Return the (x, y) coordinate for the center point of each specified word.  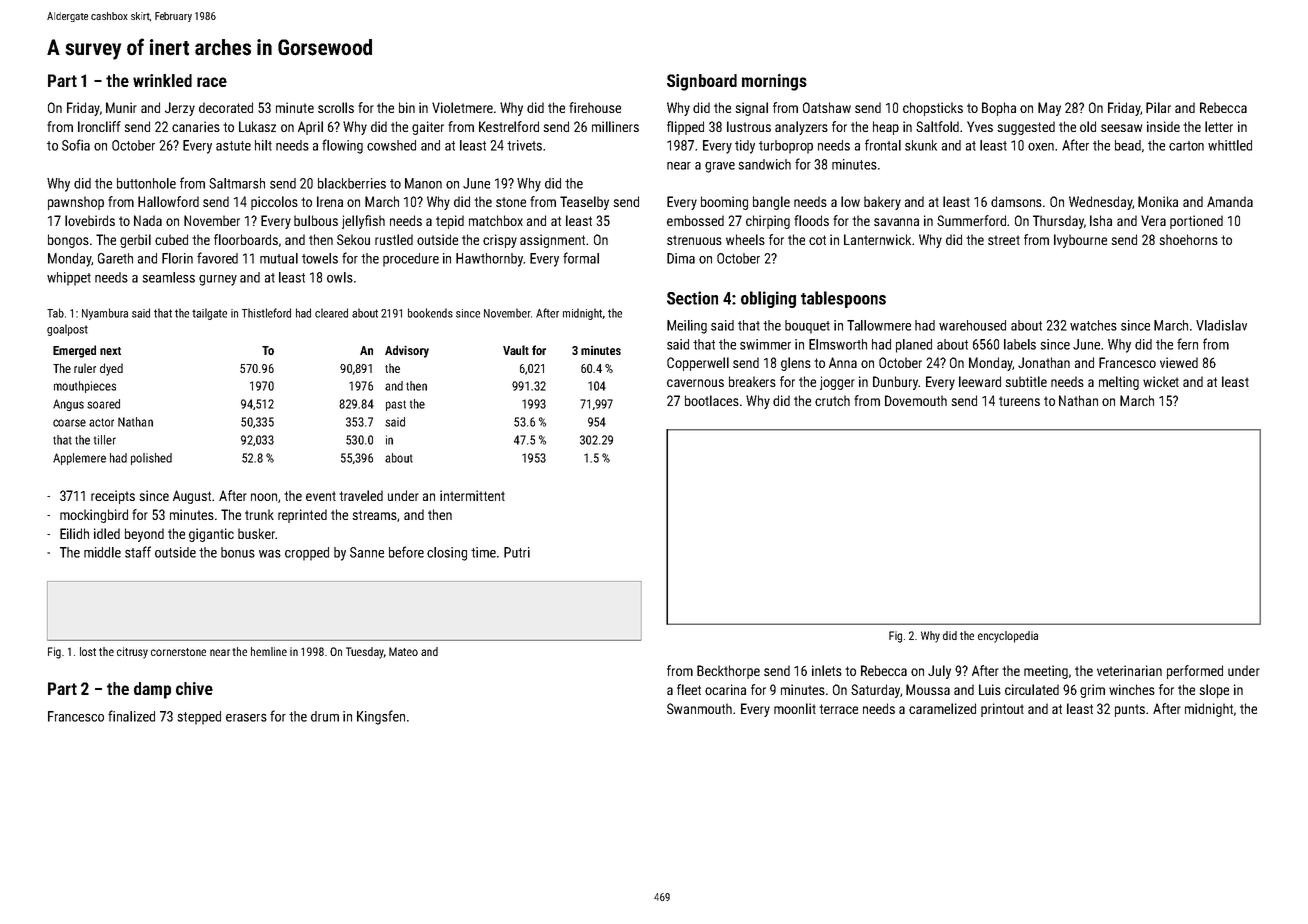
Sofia (76, 145)
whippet (69, 279)
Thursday (1058, 222)
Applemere (79, 459)
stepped (199, 718)
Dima (681, 258)
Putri (517, 552)
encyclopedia (1008, 637)
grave (720, 167)
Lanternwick (877, 239)
